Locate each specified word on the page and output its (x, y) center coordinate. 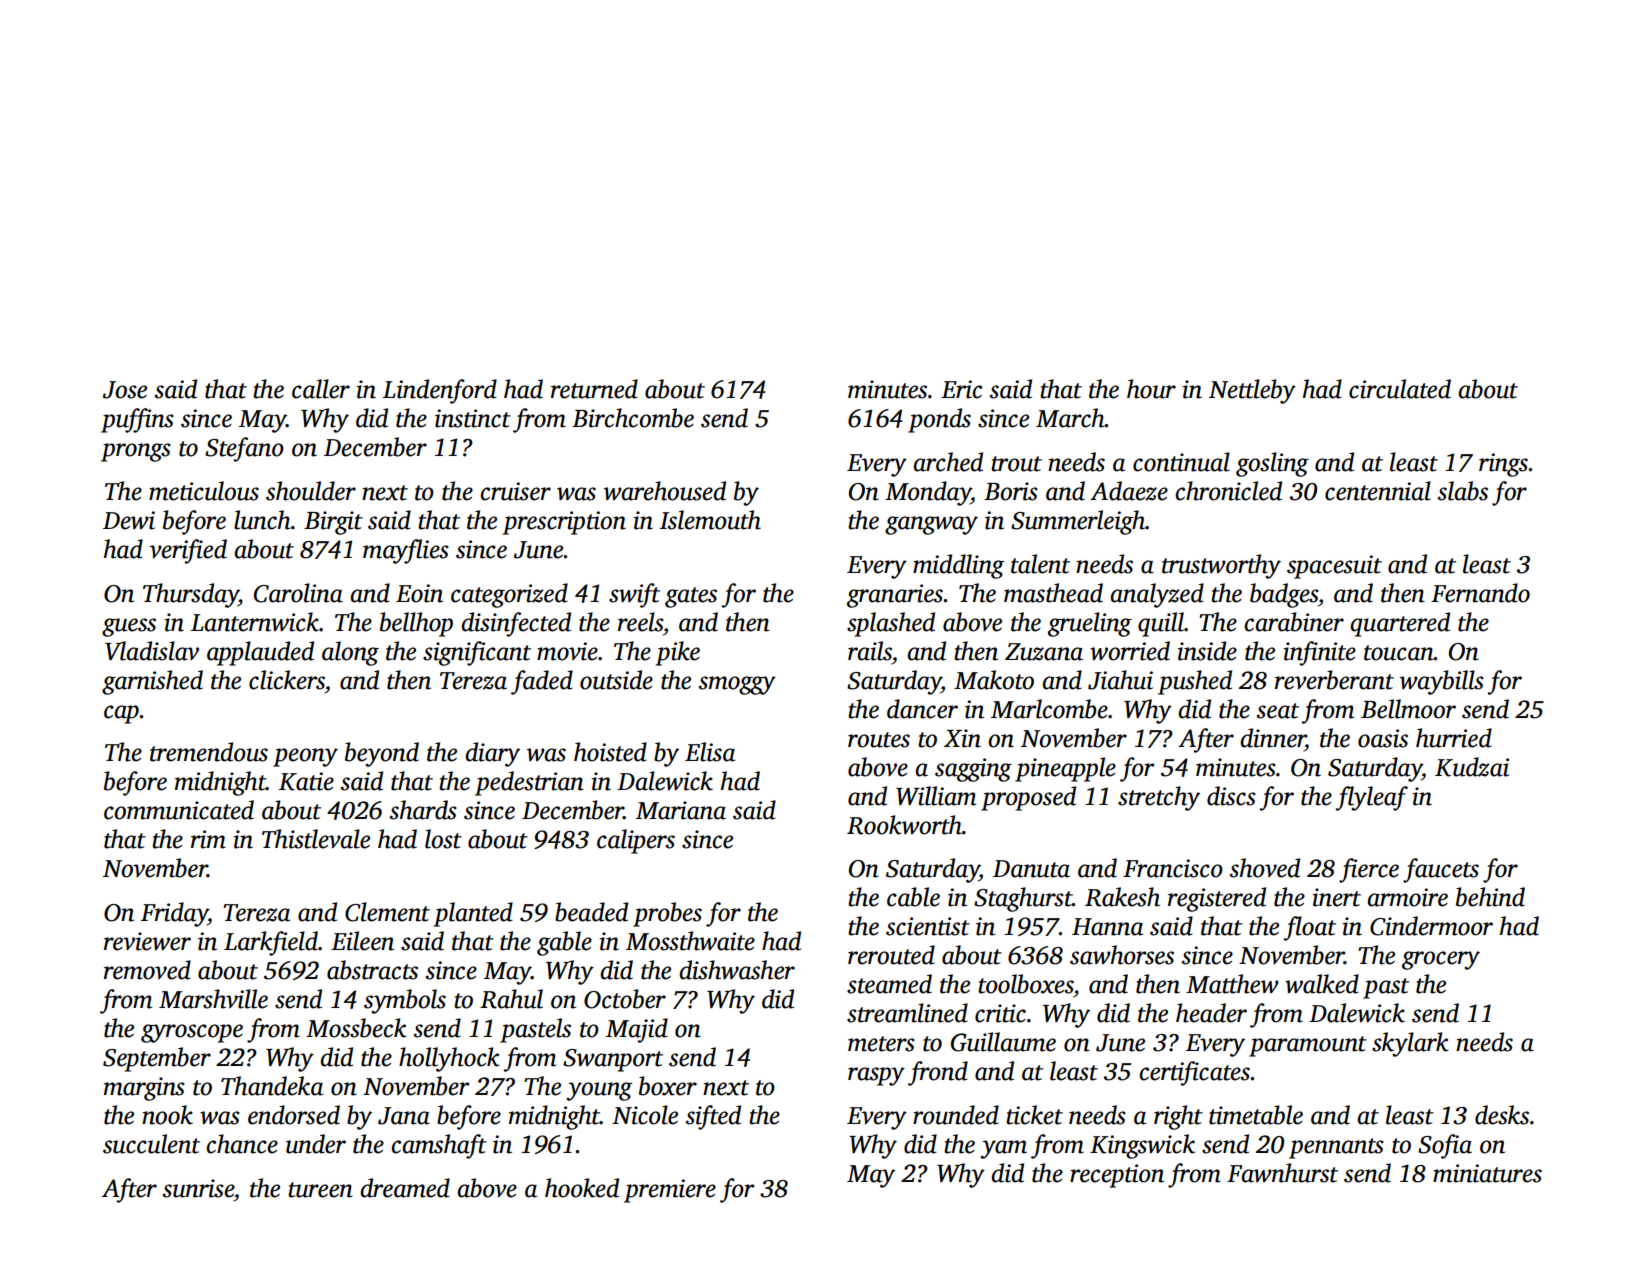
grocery (1441, 960)
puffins (137, 420)
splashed (891, 624)
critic (1000, 1013)
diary (492, 754)
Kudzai (1472, 767)
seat (1278, 711)
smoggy (737, 685)
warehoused (665, 491)
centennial (1378, 491)
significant (477, 653)
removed (147, 970)
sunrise (198, 1188)
